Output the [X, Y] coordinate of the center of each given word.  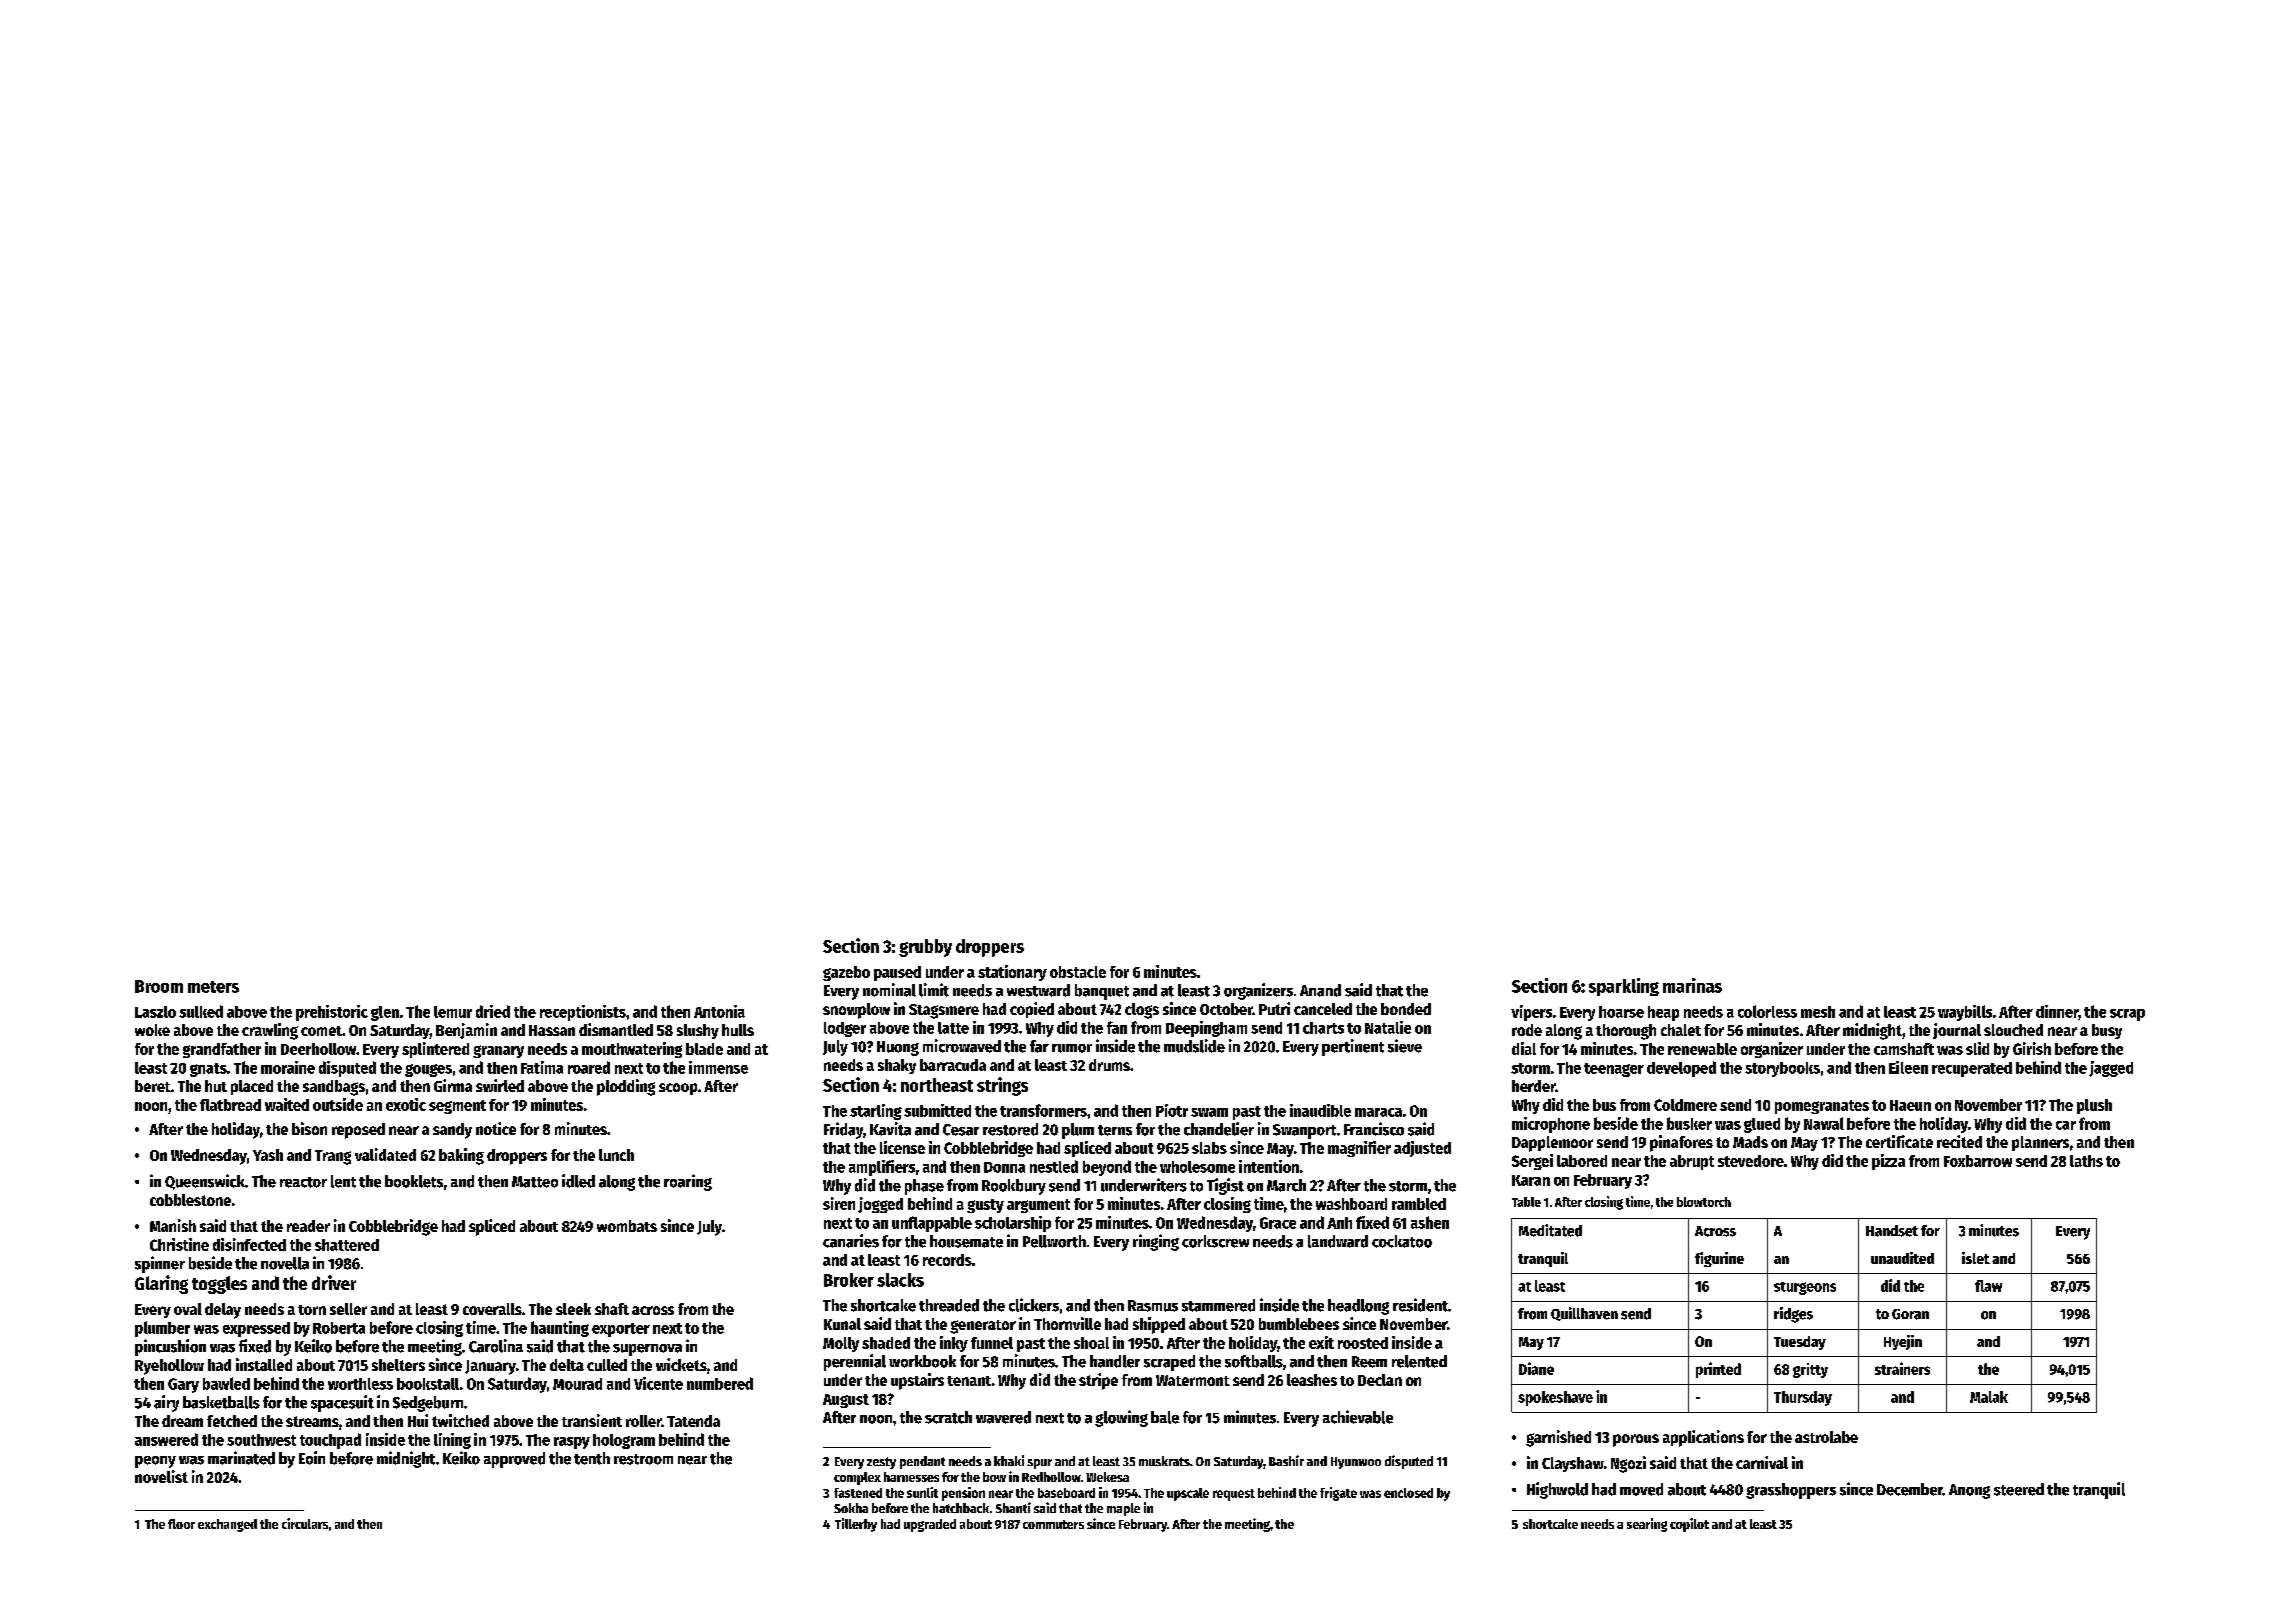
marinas [1692, 985]
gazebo [846, 973]
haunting [560, 1329]
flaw [1988, 1286]
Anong [1969, 1491]
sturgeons [1805, 1288]
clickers [1034, 1305]
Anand [1320, 990]
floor [181, 1524]
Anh [1339, 1223]
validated [385, 1154]
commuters [1053, 1524]
